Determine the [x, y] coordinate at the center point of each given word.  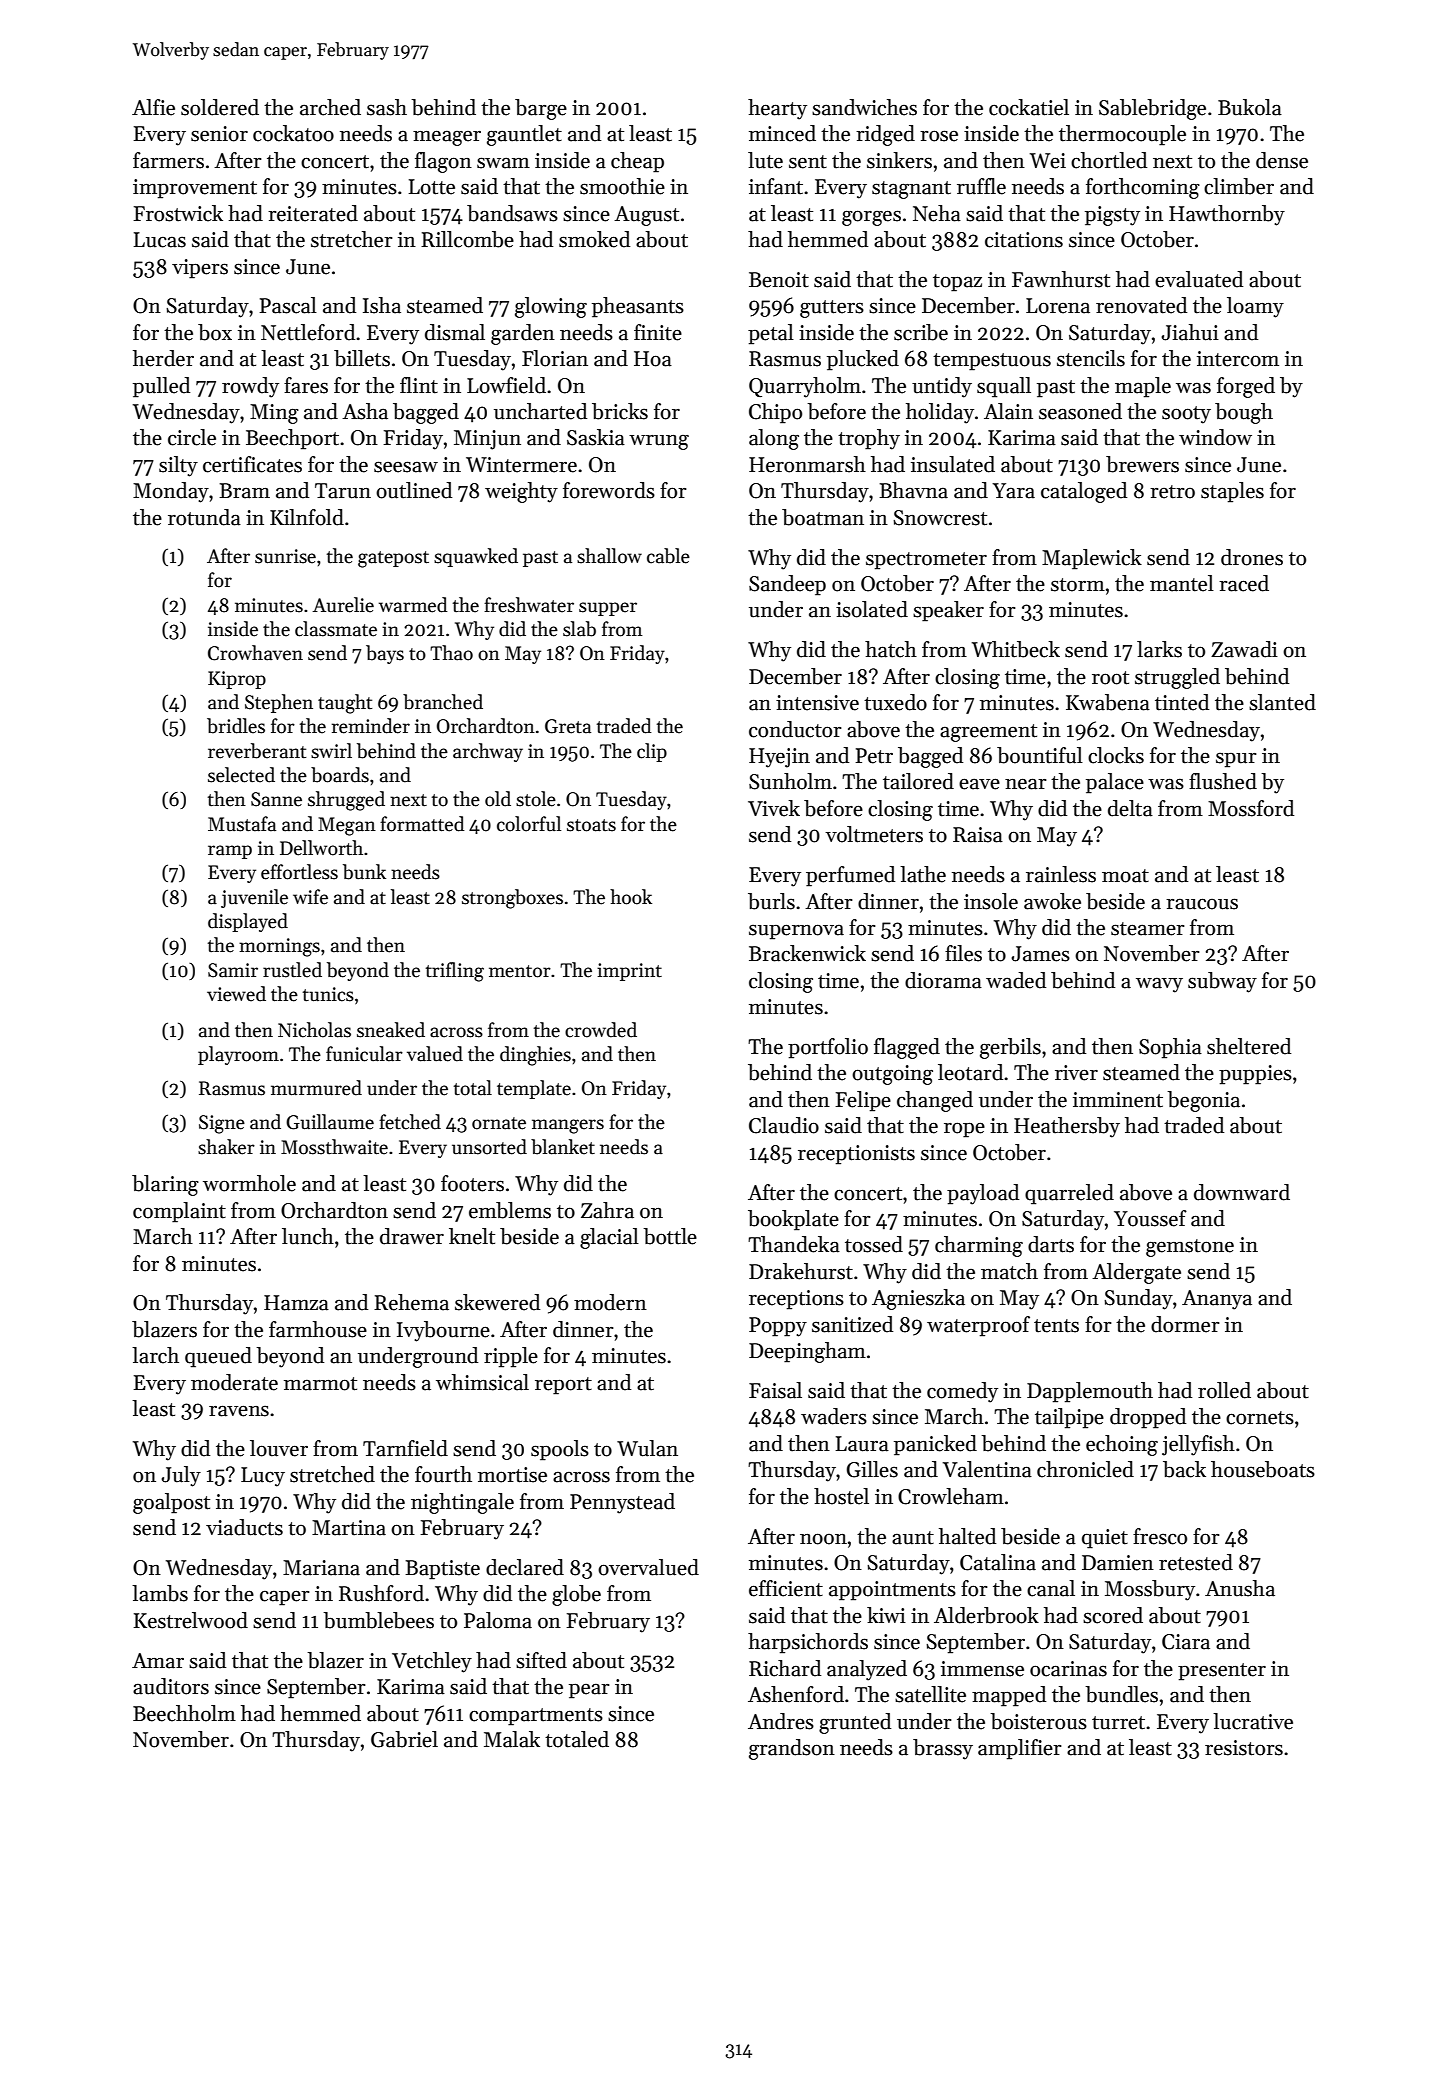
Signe [222, 1124]
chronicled [1085, 1469]
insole [991, 901]
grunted [855, 1723]
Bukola [1250, 107]
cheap [637, 162]
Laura [862, 1444]
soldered [220, 107]
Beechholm [184, 1713]
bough [1244, 413]
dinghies [535, 1056]
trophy [869, 439]
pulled [161, 387]
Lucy [263, 1477]
